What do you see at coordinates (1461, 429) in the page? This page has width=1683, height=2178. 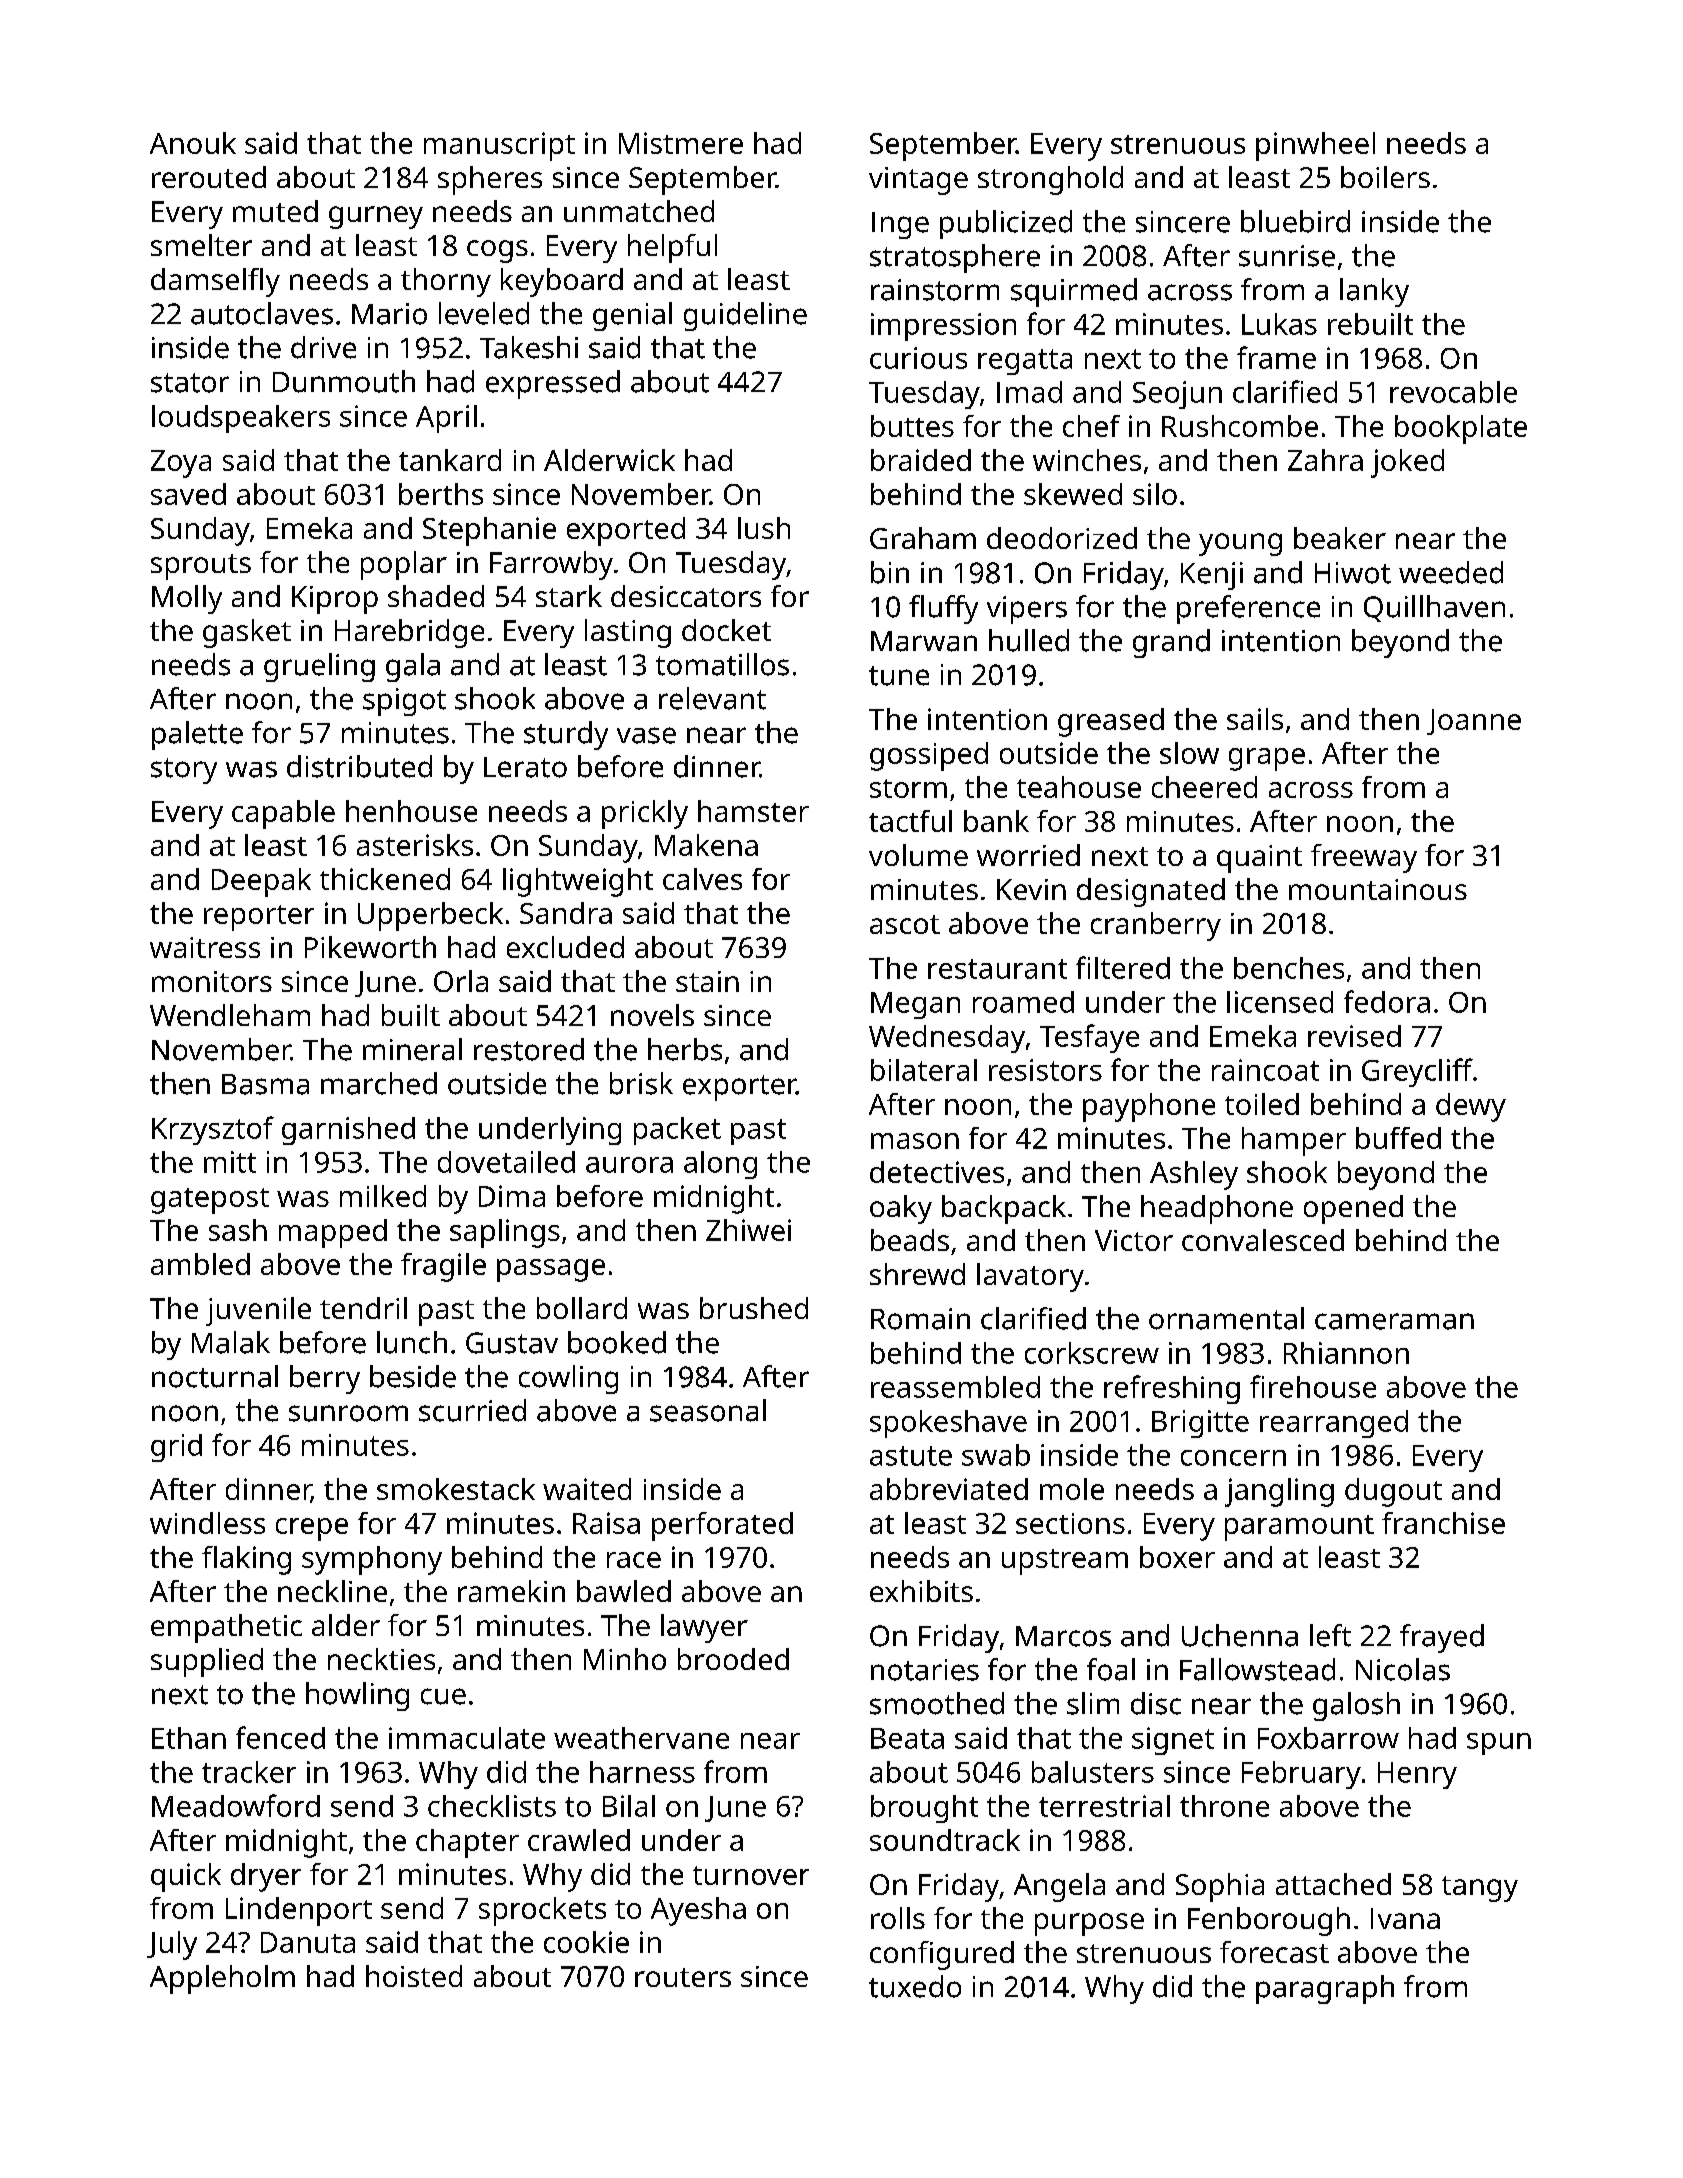 I see `bookplate` at bounding box center [1461, 429].
